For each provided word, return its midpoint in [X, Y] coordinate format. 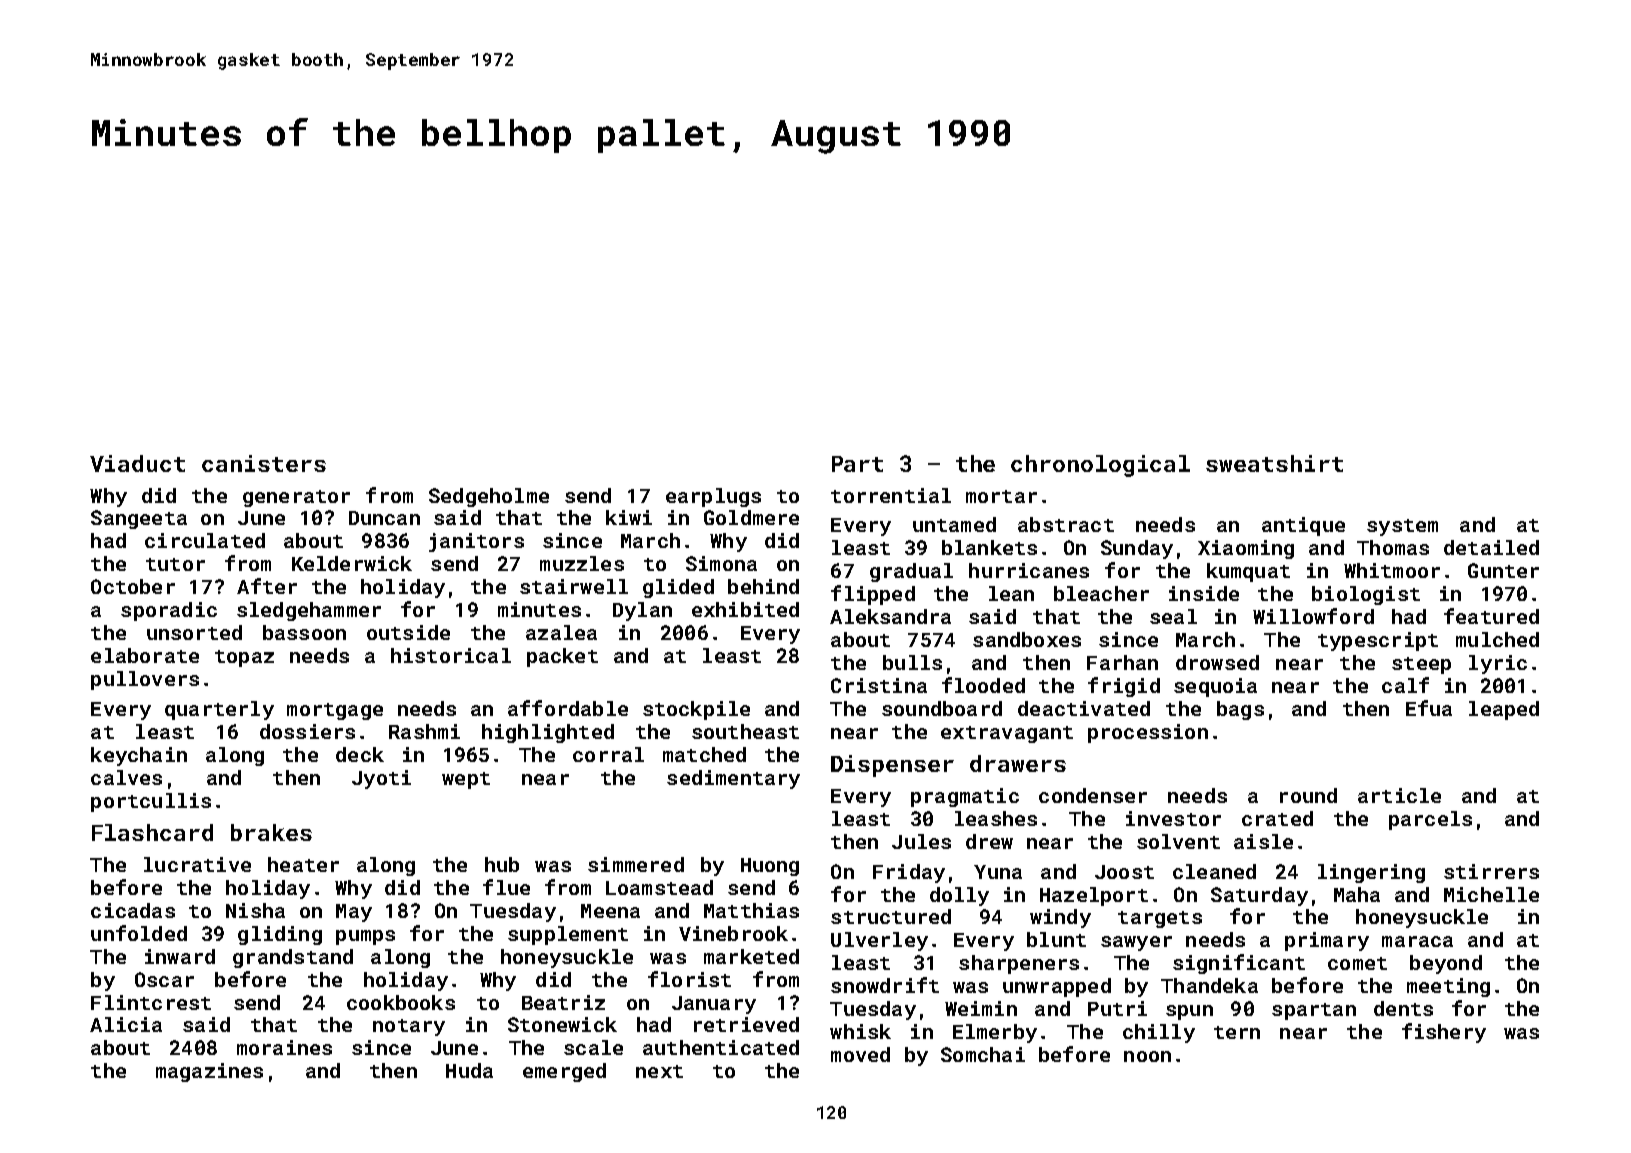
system [1402, 527]
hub [502, 864]
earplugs [713, 497]
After [267, 586]
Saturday [1259, 896]
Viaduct [137, 463]
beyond [1446, 964]
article [1399, 795]
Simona [721, 563]
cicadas [133, 910]
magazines [209, 1072]
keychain [139, 756]
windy [1060, 918]
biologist [1366, 595]
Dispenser [892, 766]
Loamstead [659, 887]
